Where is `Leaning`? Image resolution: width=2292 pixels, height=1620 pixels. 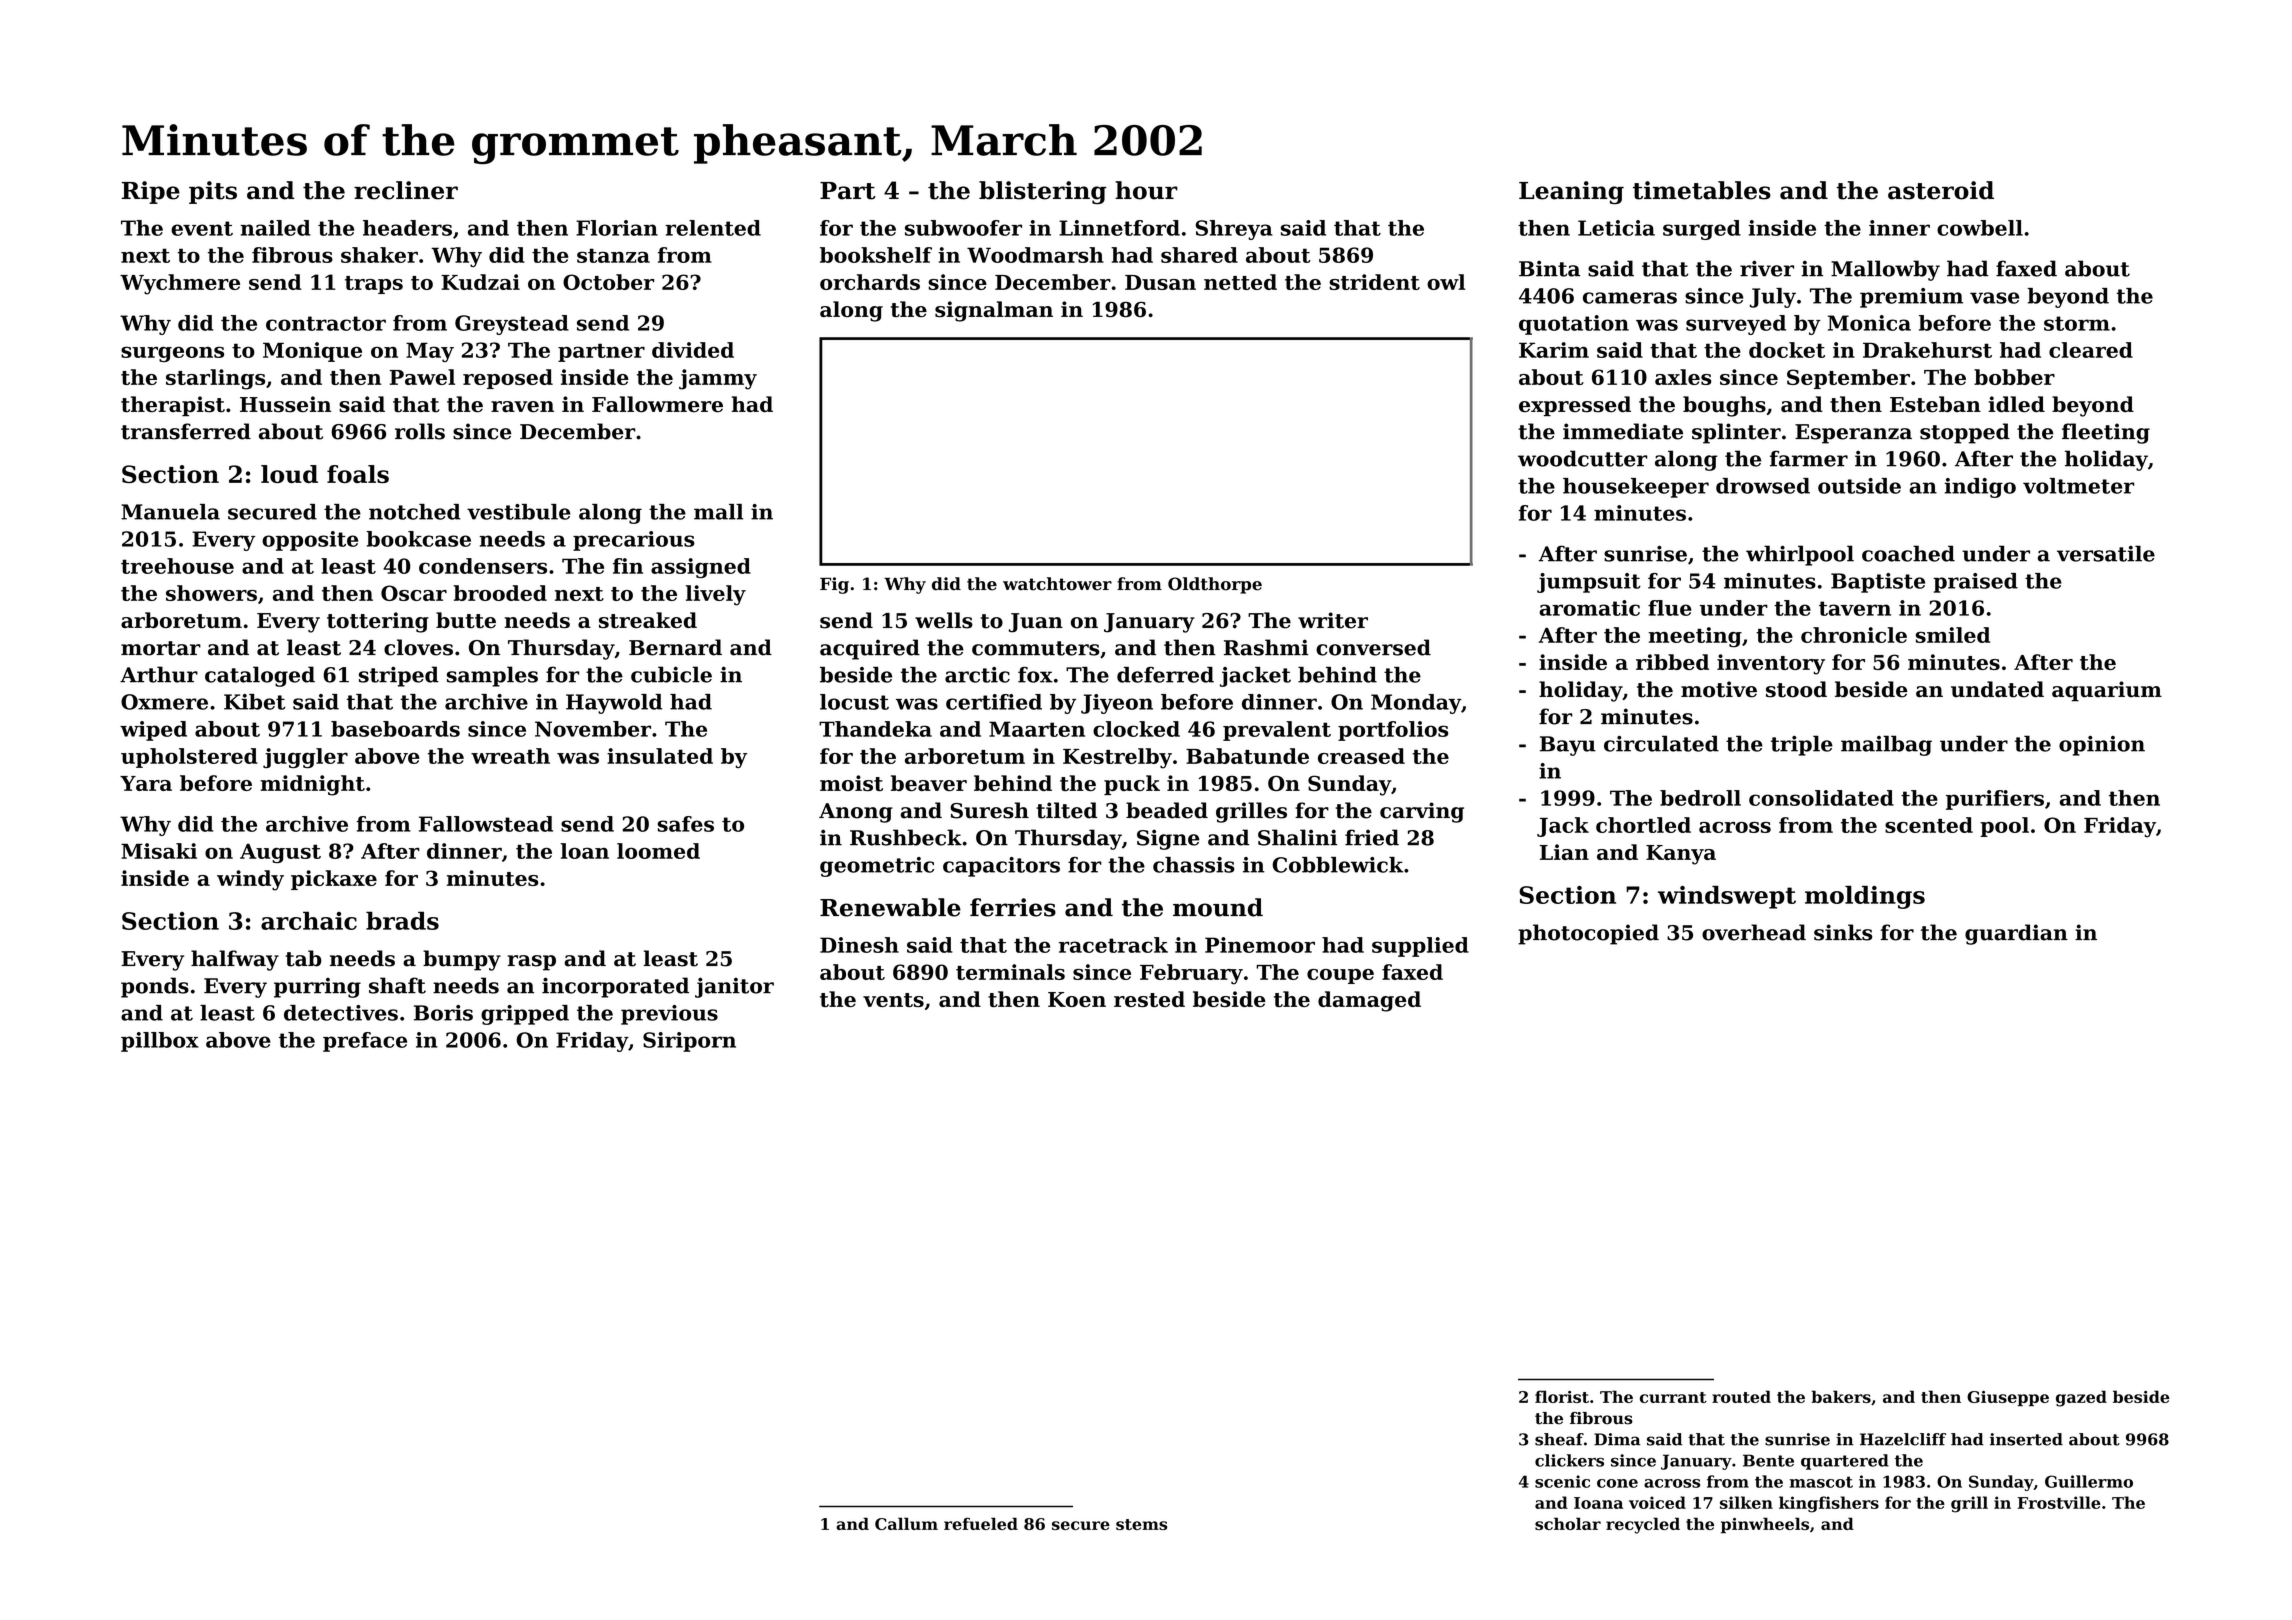 Leaning is located at coordinates (1571, 192).
